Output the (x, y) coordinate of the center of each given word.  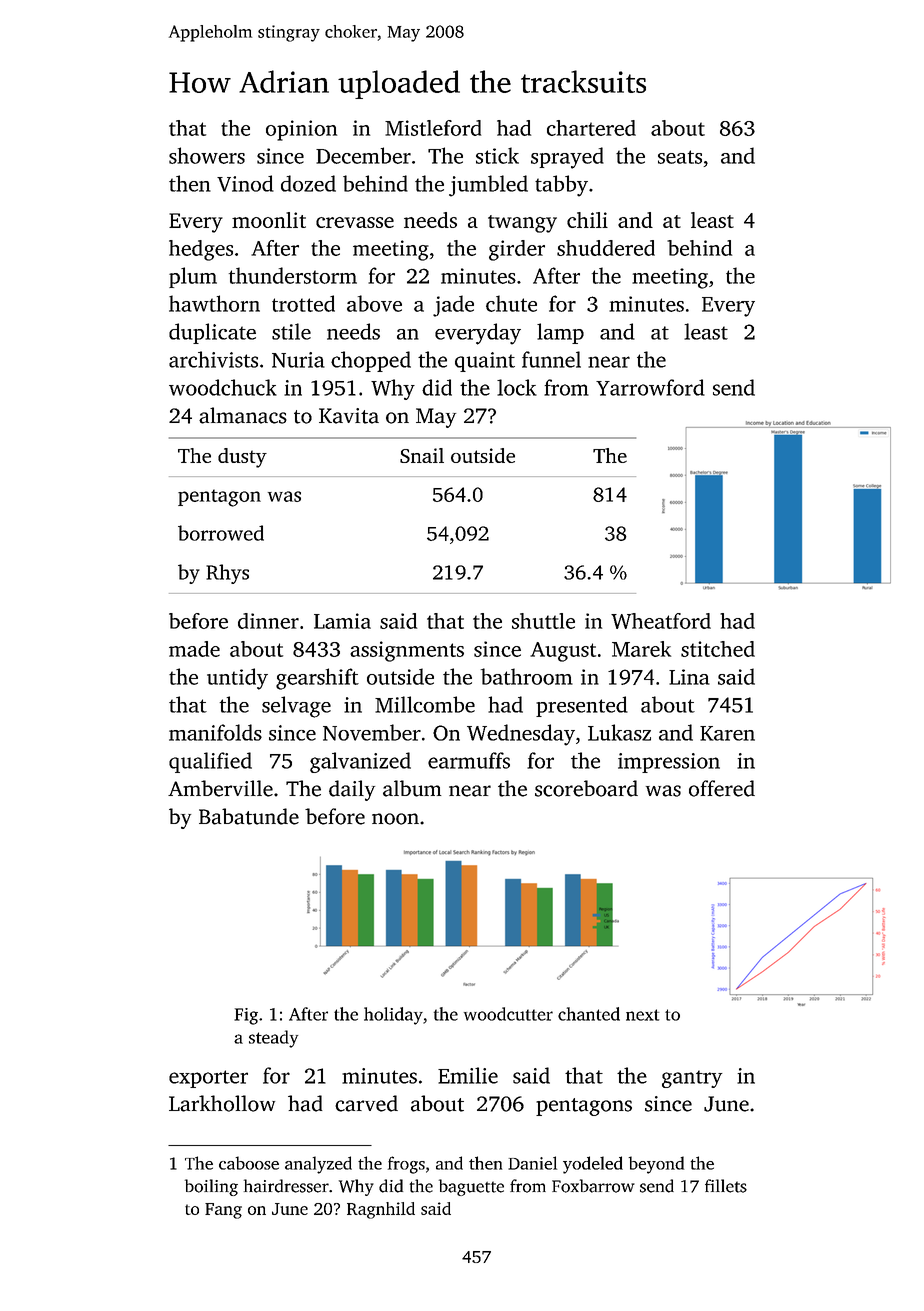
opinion (301, 130)
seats (680, 157)
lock (517, 387)
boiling (211, 1187)
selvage (296, 707)
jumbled (488, 186)
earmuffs (469, 760)
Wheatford (661, 621)
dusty (242, 458)
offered (722, 788)
